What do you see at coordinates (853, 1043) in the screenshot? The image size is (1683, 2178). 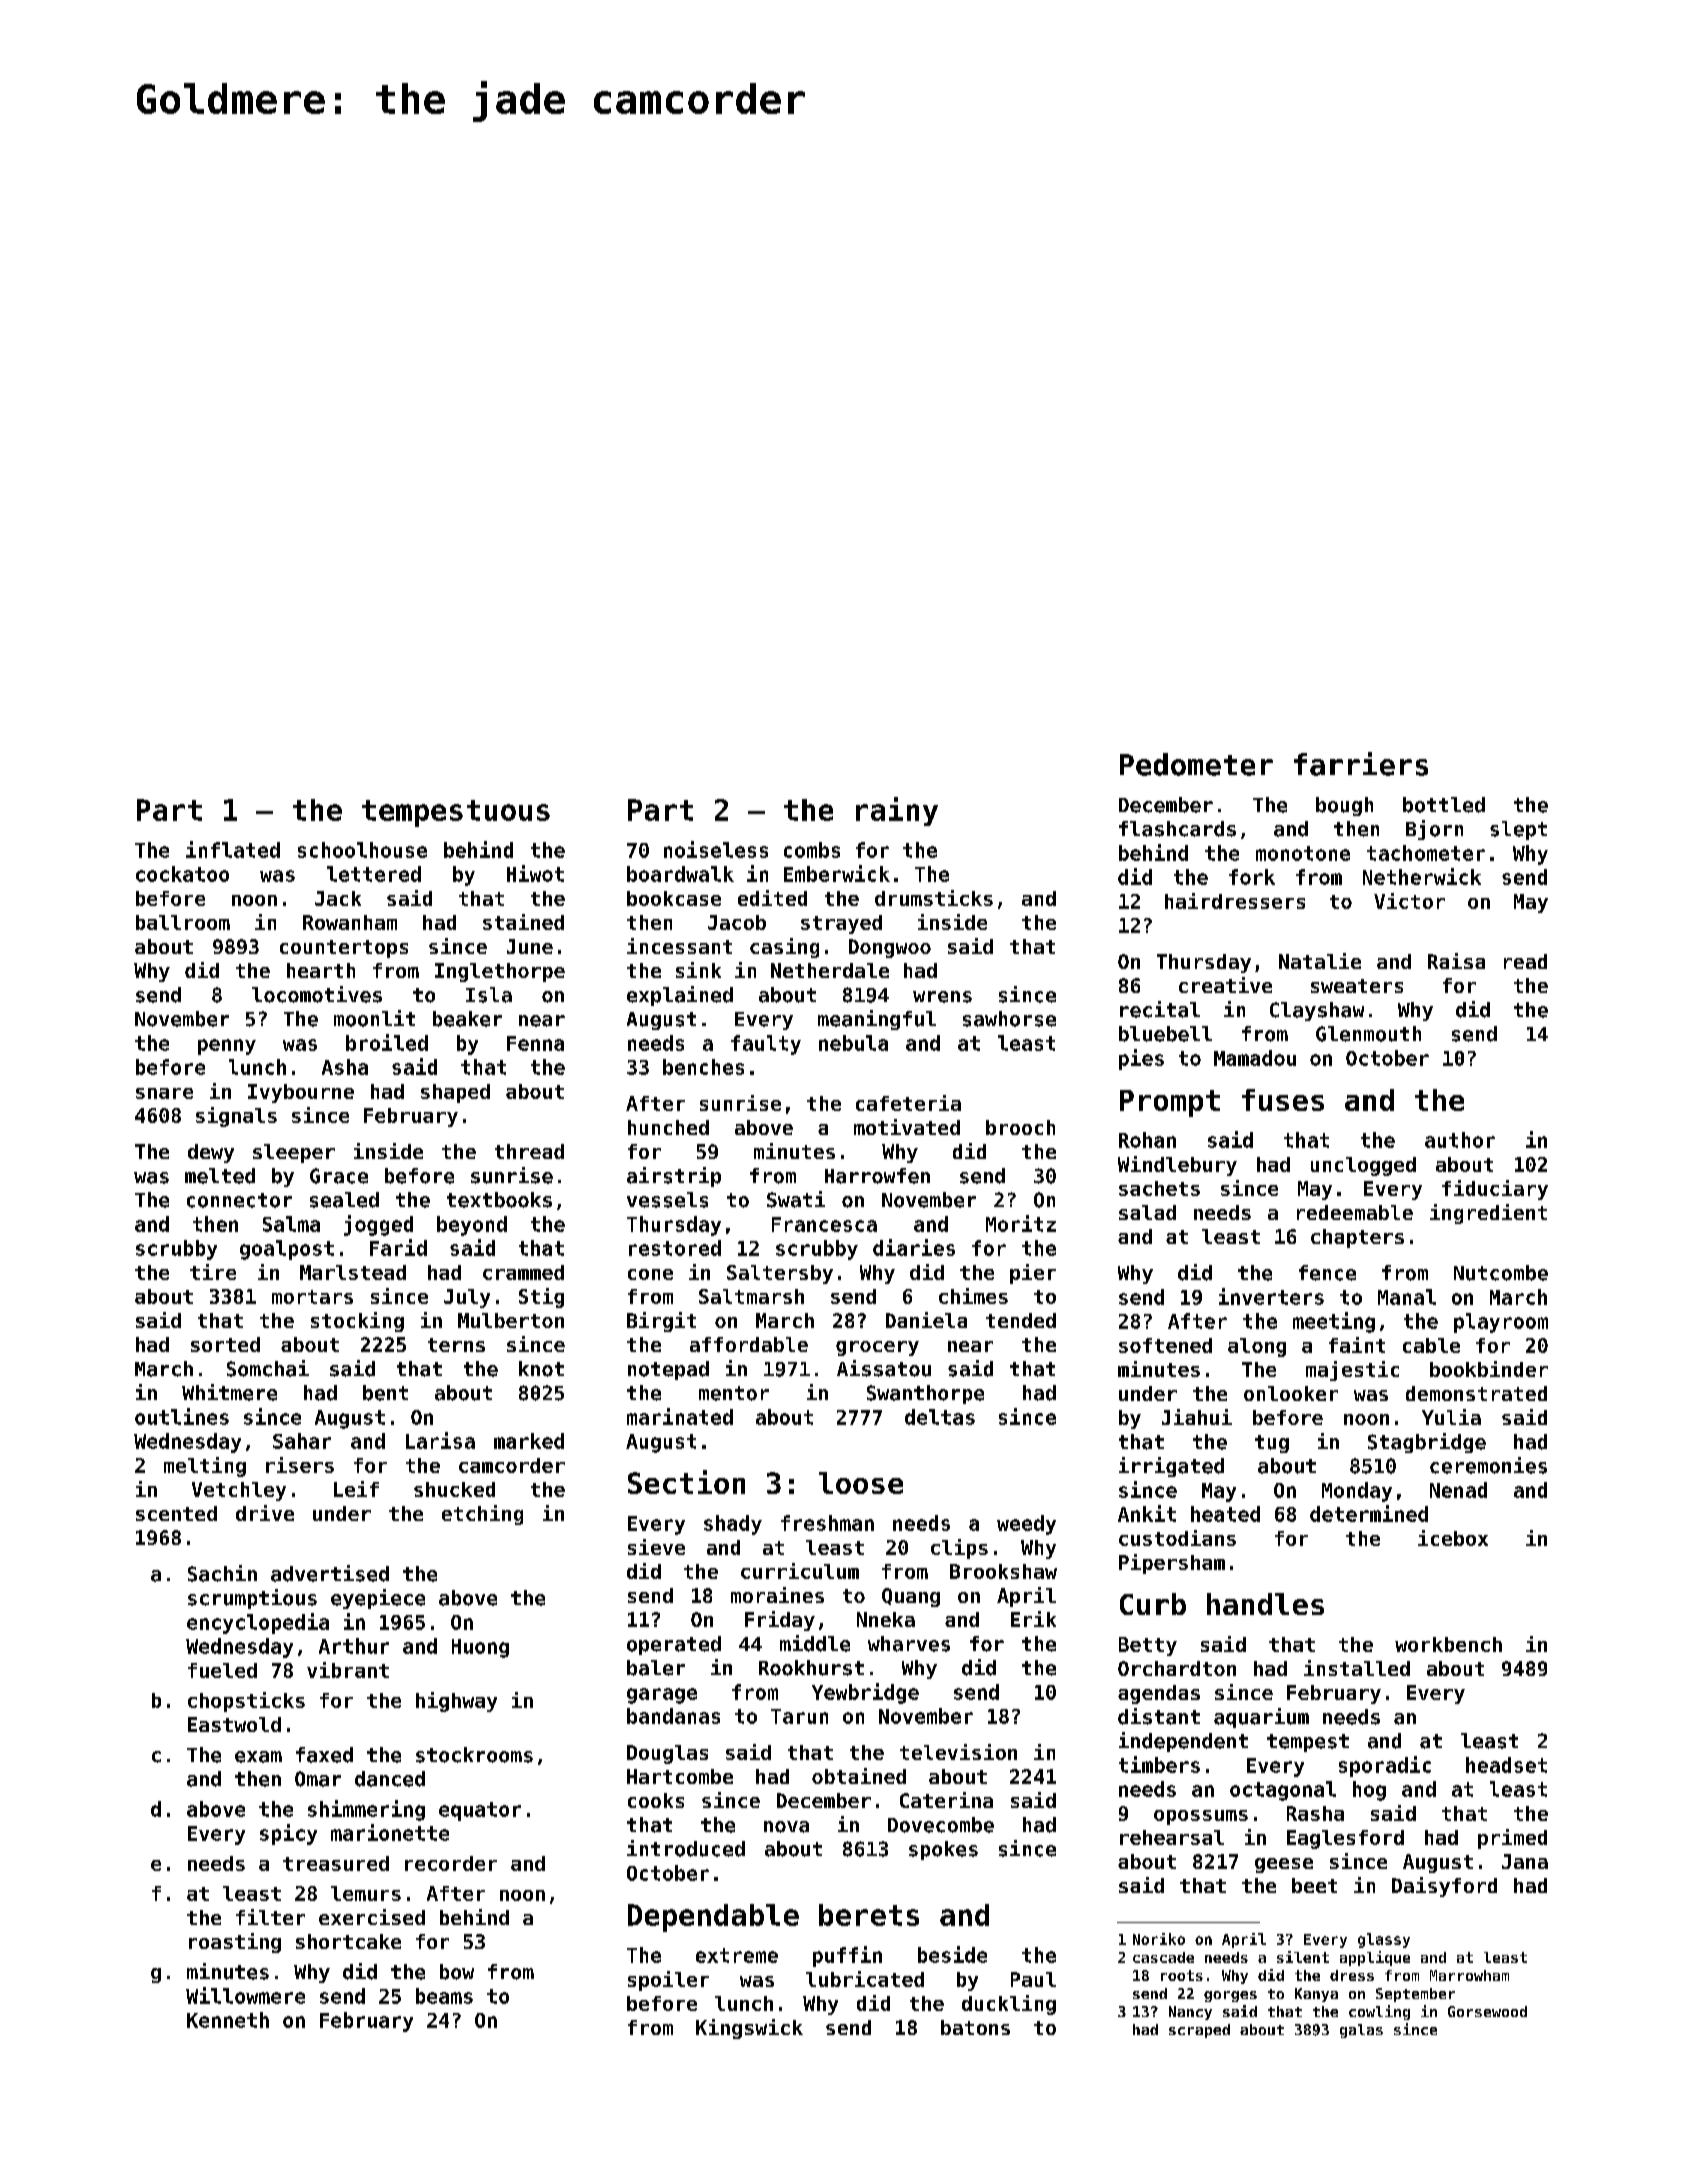 I see `nebula` at bounding box center [853, 1043].
